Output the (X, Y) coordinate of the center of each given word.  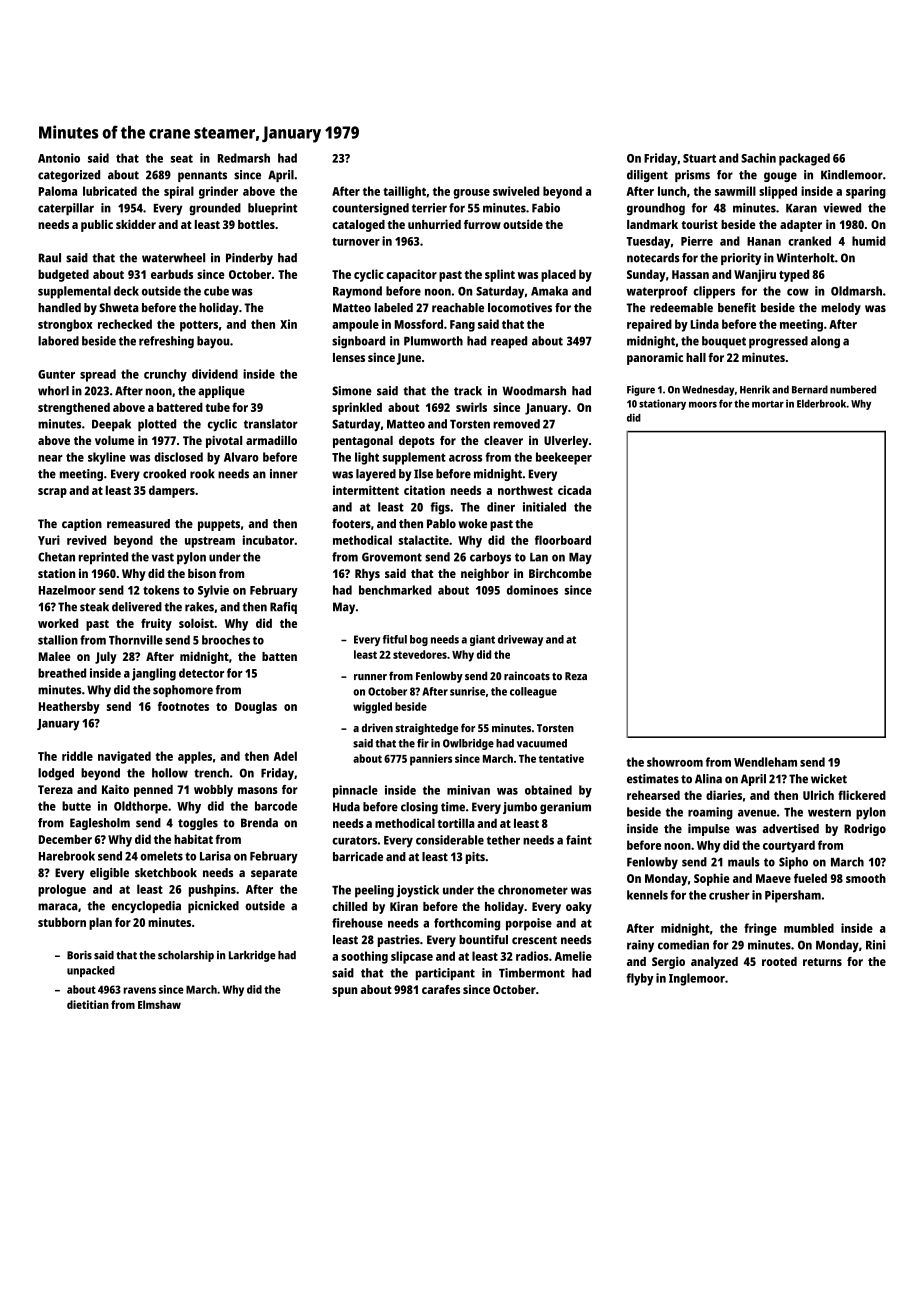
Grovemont (392, 557)
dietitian (88, 1004)
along (825, 342)
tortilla (456, 823)
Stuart (699, 158)
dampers (172, 491)
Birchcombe (560, 573)
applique (221, 392)
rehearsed (653, 795)
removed (516, 424)
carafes (441, 989)
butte (76, 806)
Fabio (546, 208)
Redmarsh (244, 158)
